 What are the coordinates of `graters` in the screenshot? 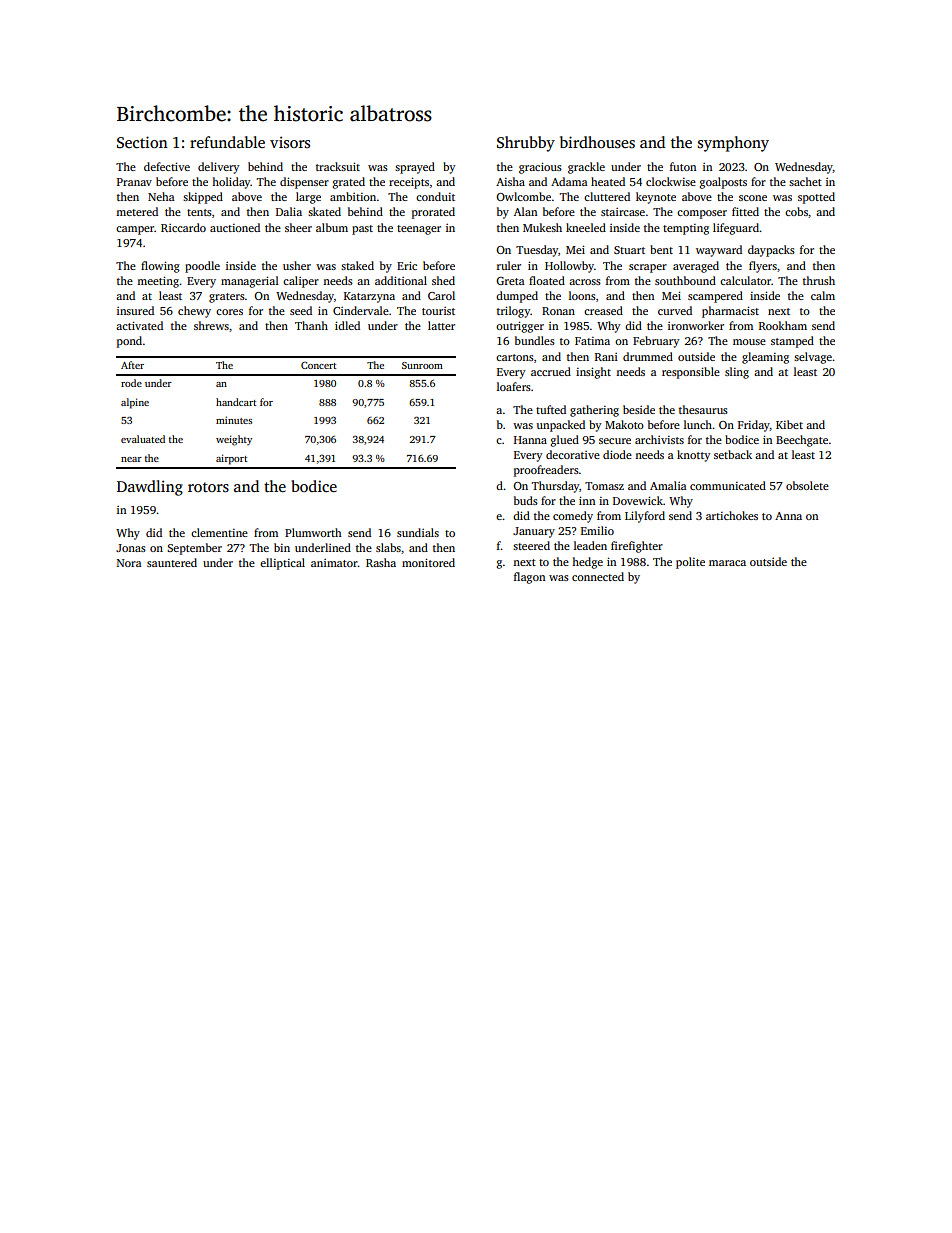 It's located at (227, 298).
